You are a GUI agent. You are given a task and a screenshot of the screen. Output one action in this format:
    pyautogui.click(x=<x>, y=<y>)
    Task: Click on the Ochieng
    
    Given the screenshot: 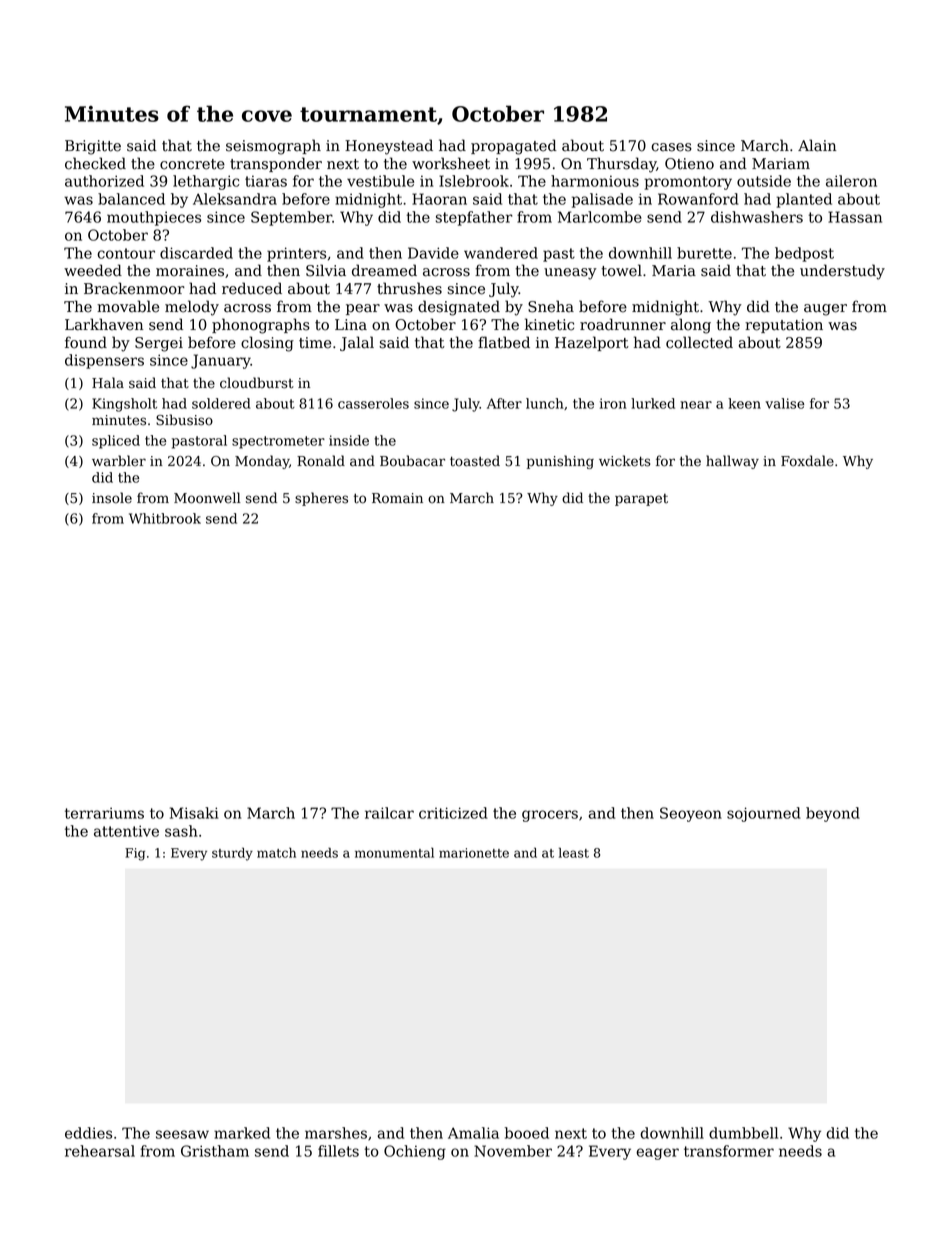 What is the action you would take?
    pyautogui.click(x=415, y=1152)
